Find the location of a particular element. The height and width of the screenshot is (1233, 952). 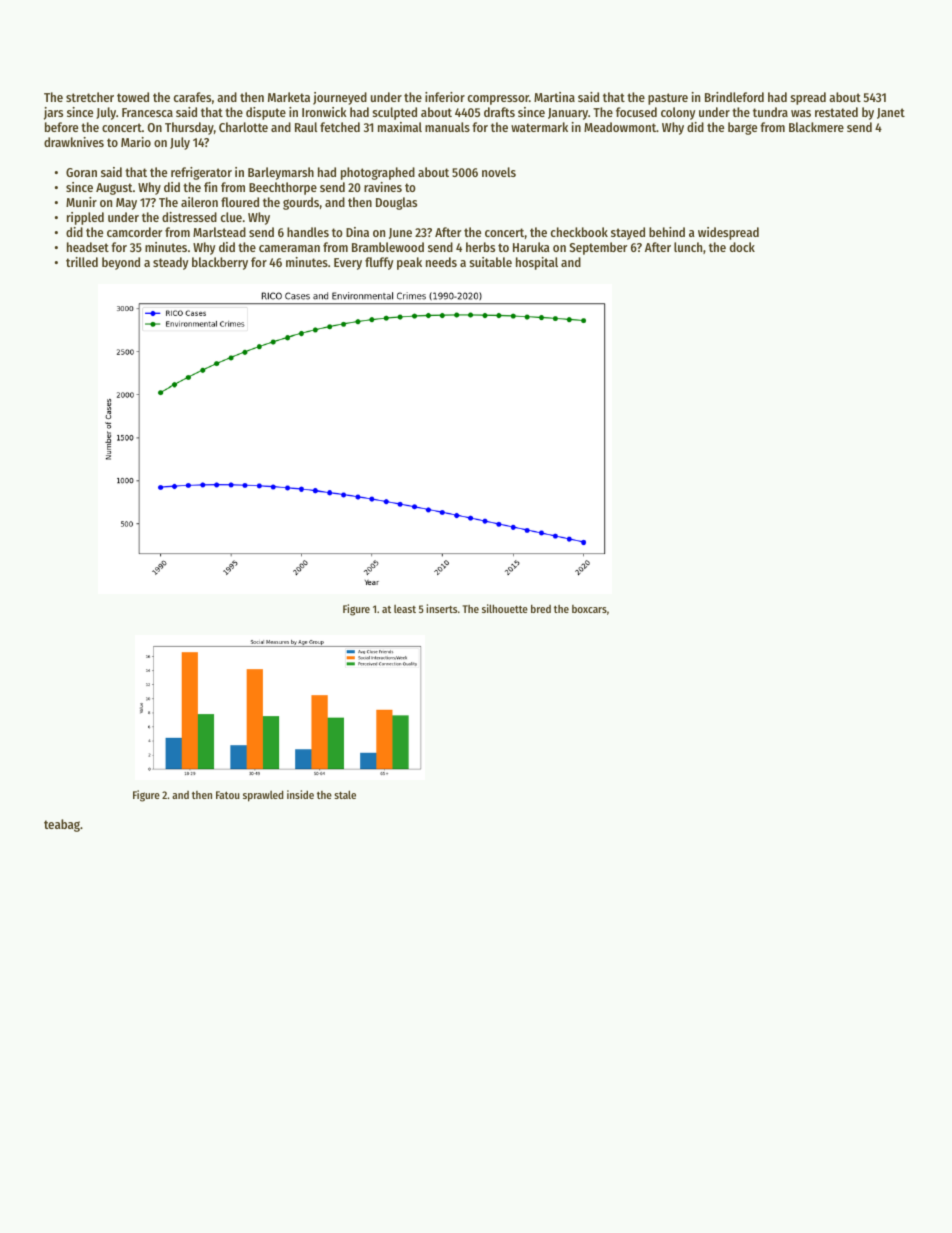

inserts is located at coordinates (441, 608).
